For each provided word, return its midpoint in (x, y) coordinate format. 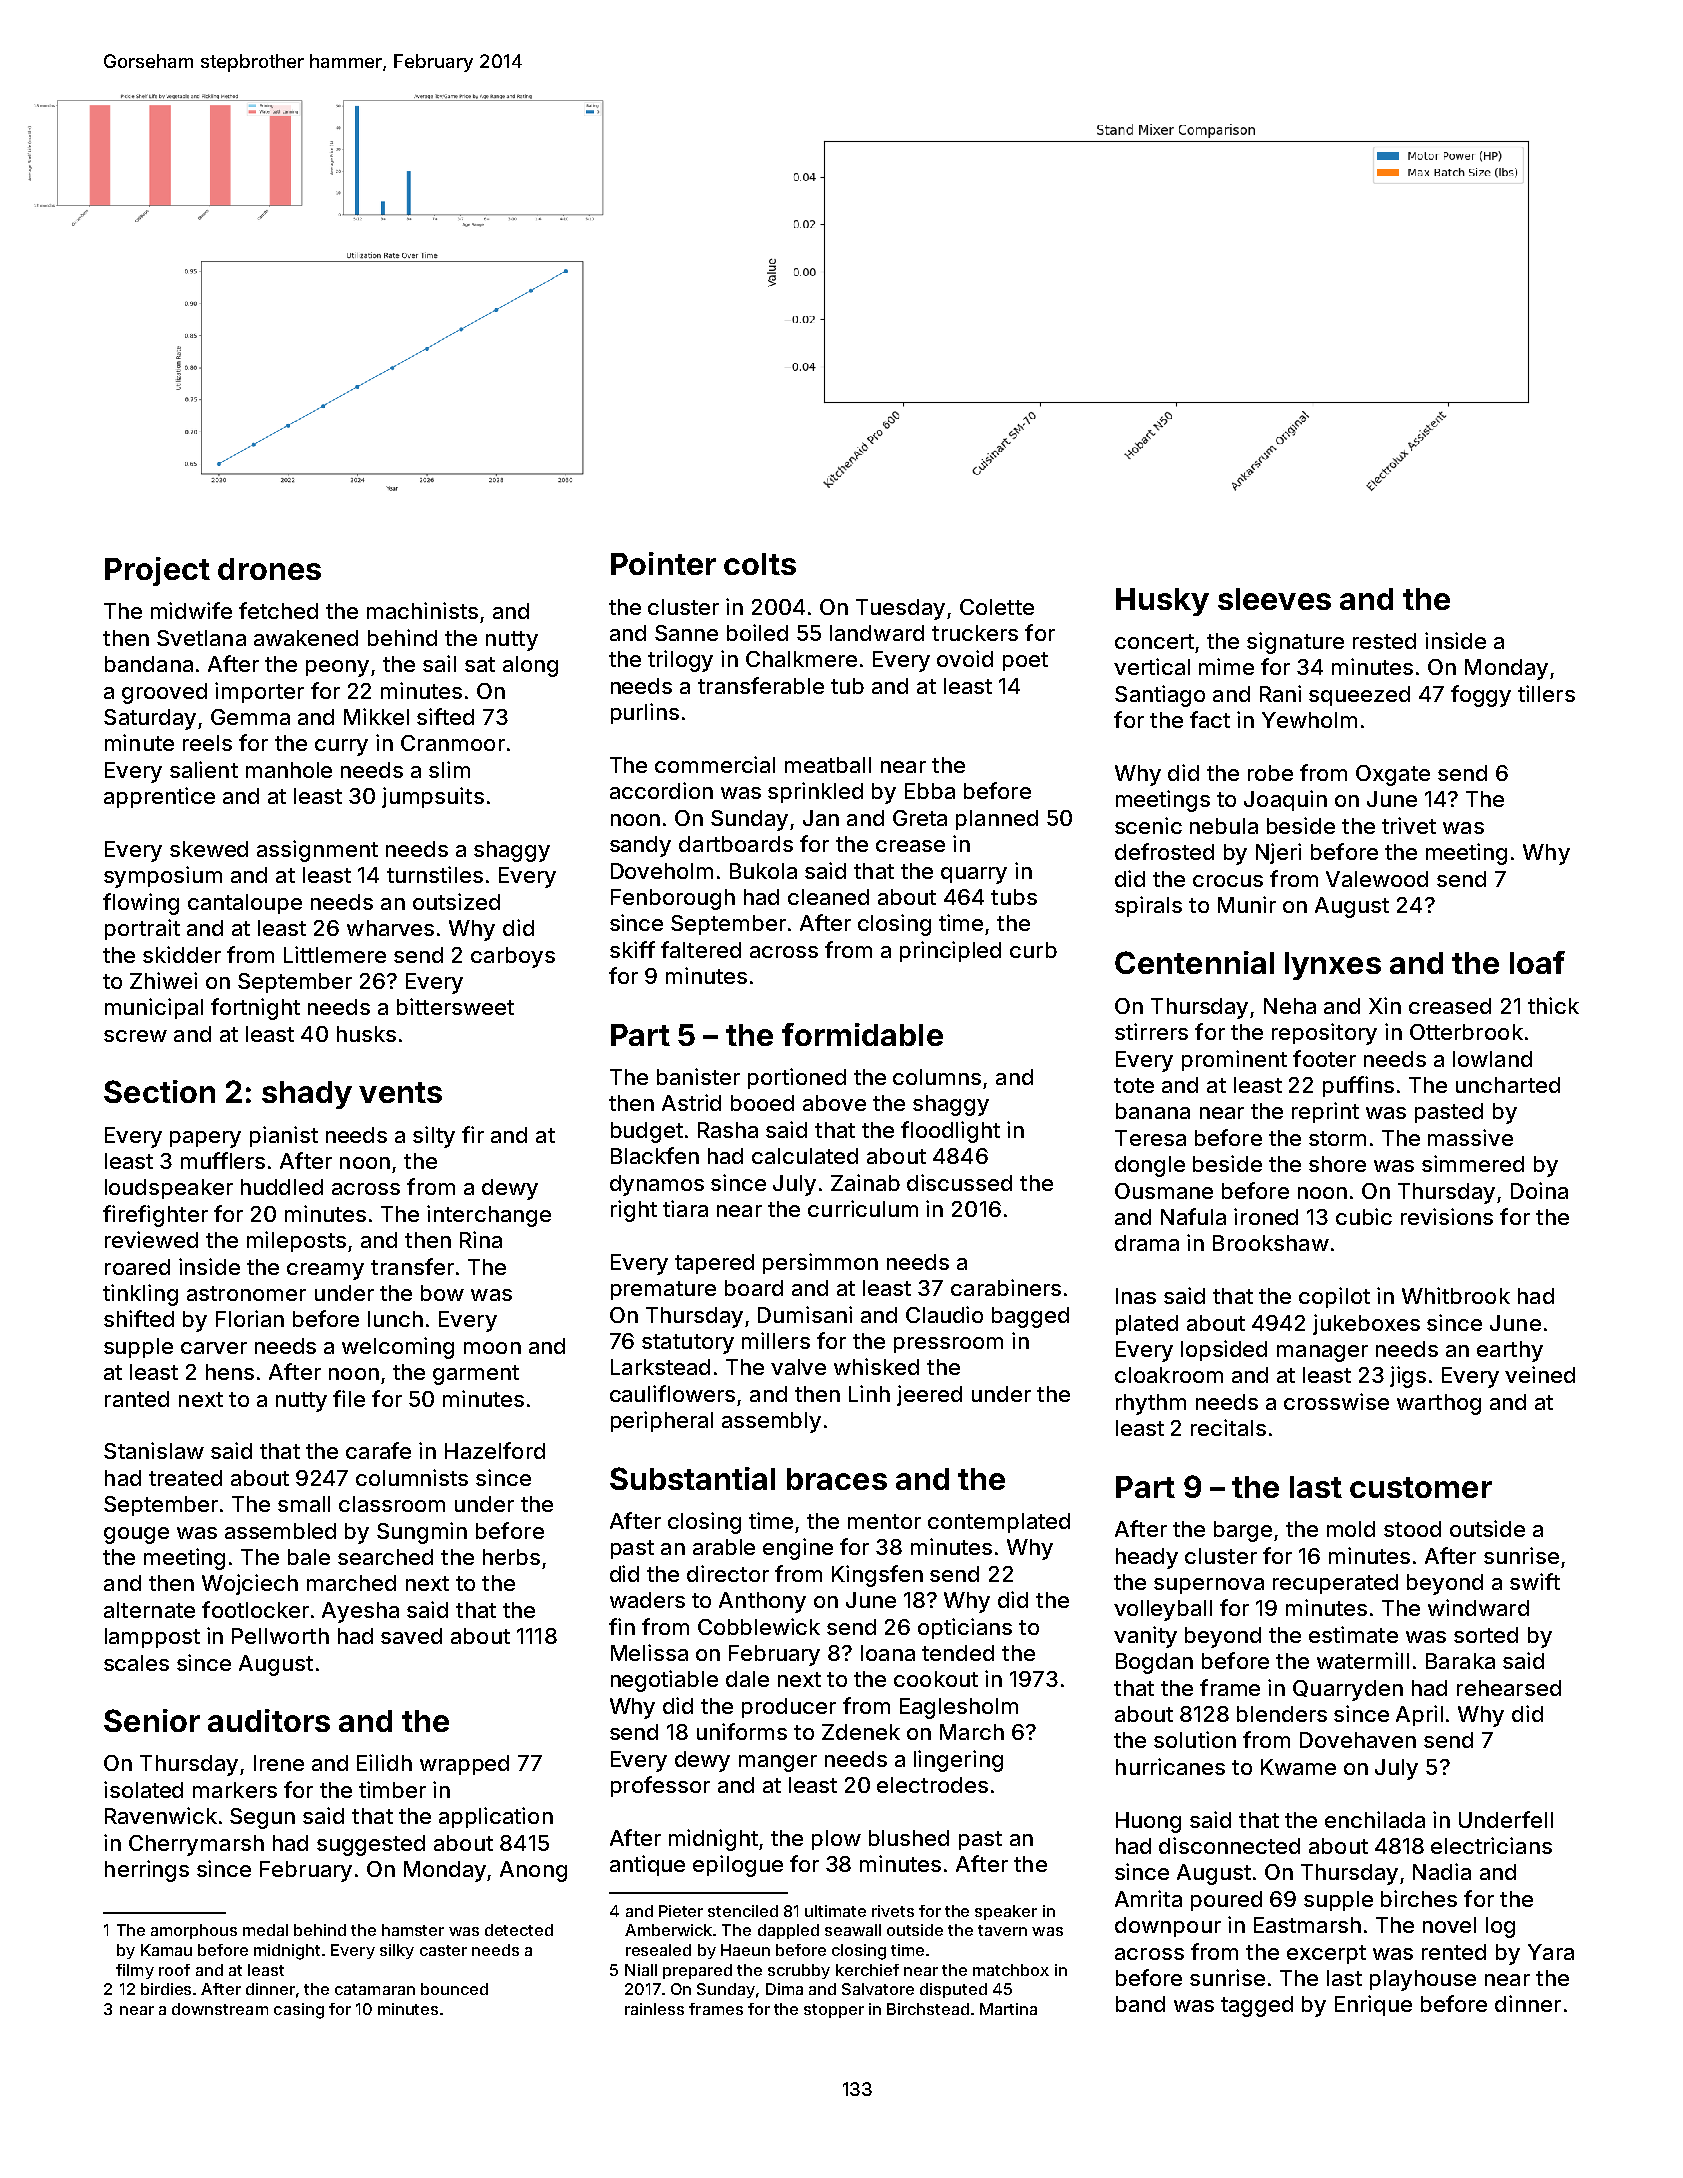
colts (760, 564)
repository (1324, 1034)
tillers (1546, 693)
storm (1337, 1138)
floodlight (950, 1132)
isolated (143, 1789)
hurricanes (1170, 1766)
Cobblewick (759, 1626)
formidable (862, 1034)
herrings (147, 1871)
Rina (481, 1239)
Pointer (663, 563)
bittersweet (455, 1006)
